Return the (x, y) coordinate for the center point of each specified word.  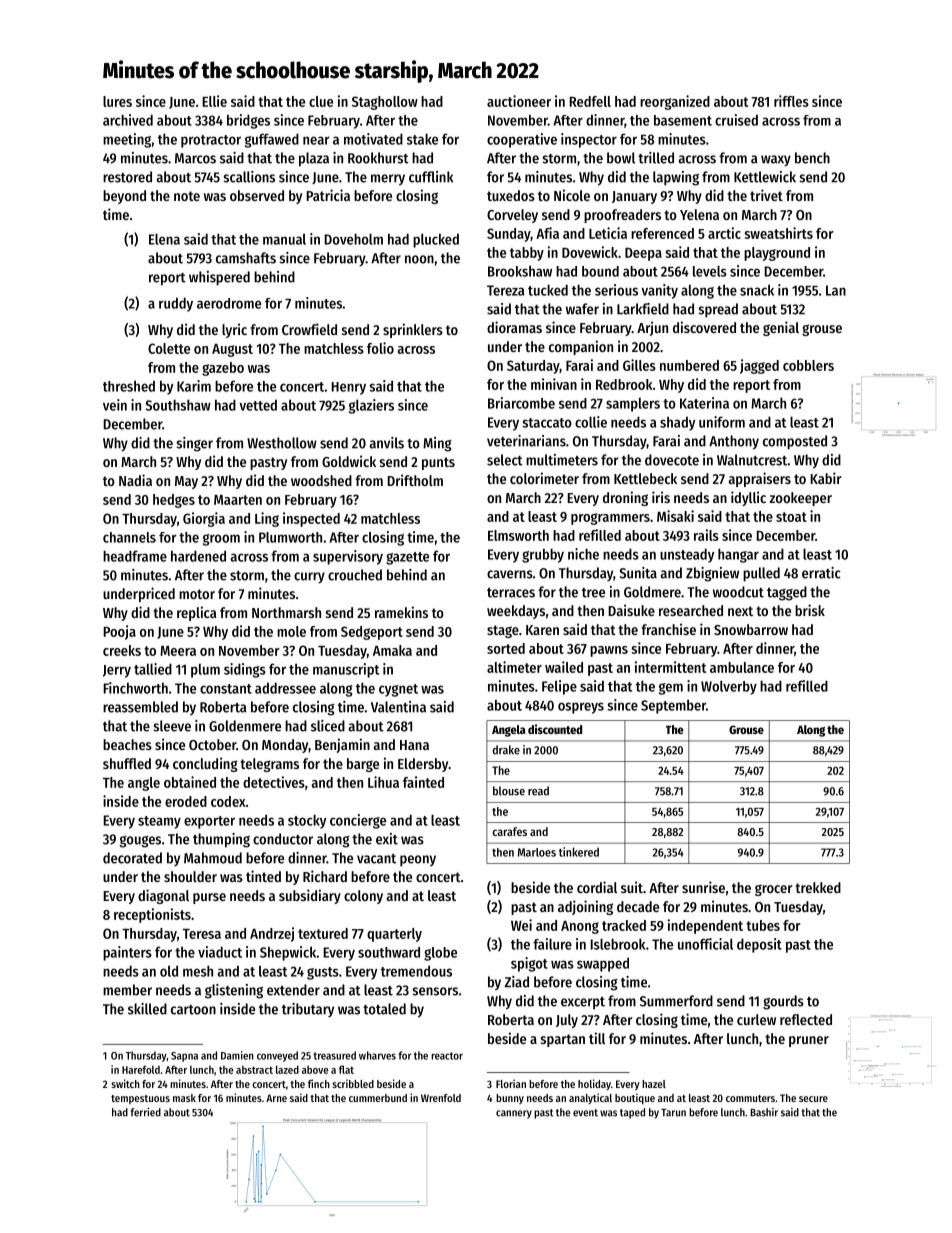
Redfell (590, 101)
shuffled (127, 763)
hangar (738, 555)
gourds (783, 1002)
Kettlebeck (645, 478)
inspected (311, 519)
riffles (791, 101)
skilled (147, 1009)
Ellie (214, 101)
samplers (633, 405)
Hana (414, 745)
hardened (198, 556)
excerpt (583, 1003)
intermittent (670, 667)
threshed (129, 386)
